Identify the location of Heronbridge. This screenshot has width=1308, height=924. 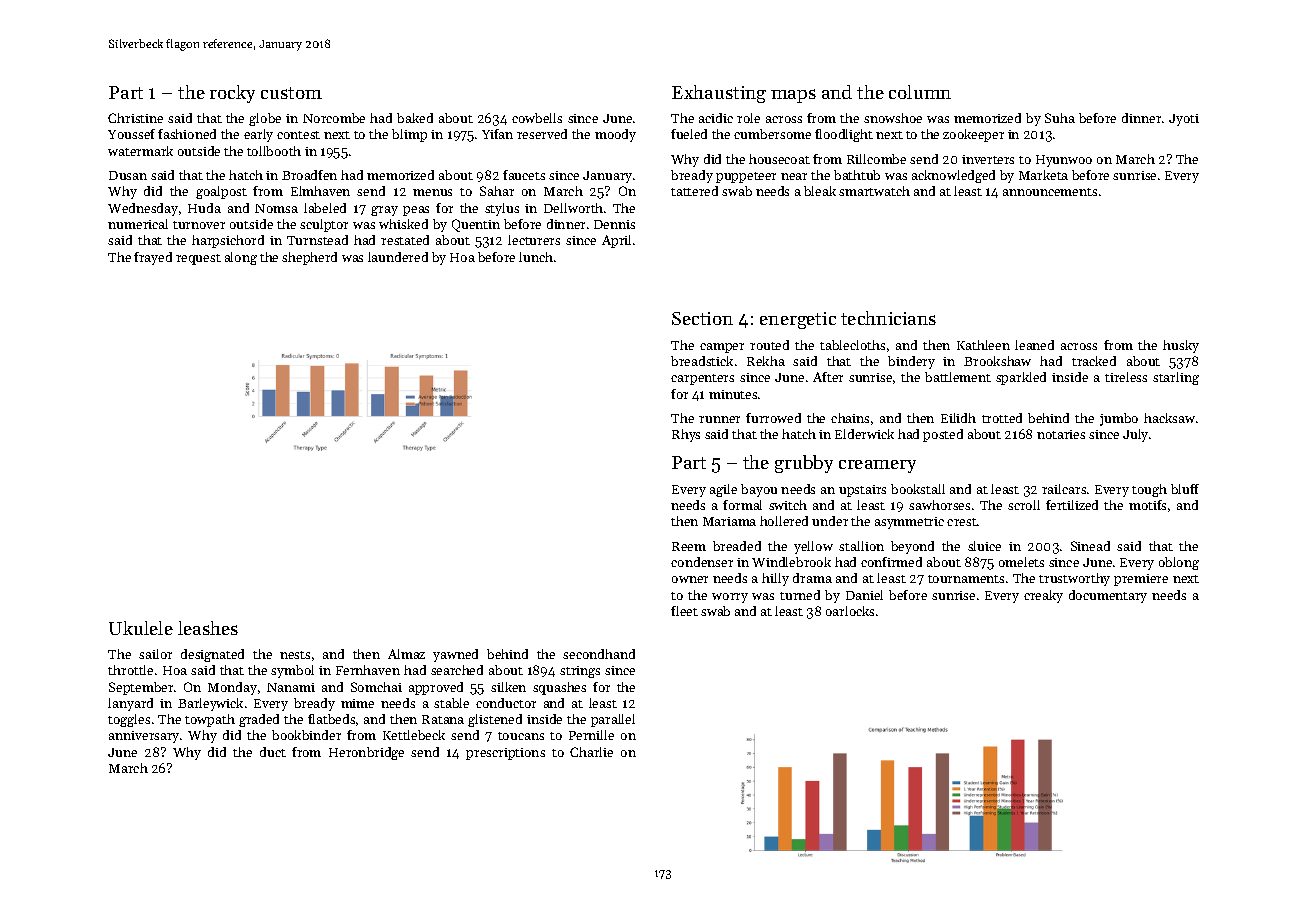
(366, 753).
